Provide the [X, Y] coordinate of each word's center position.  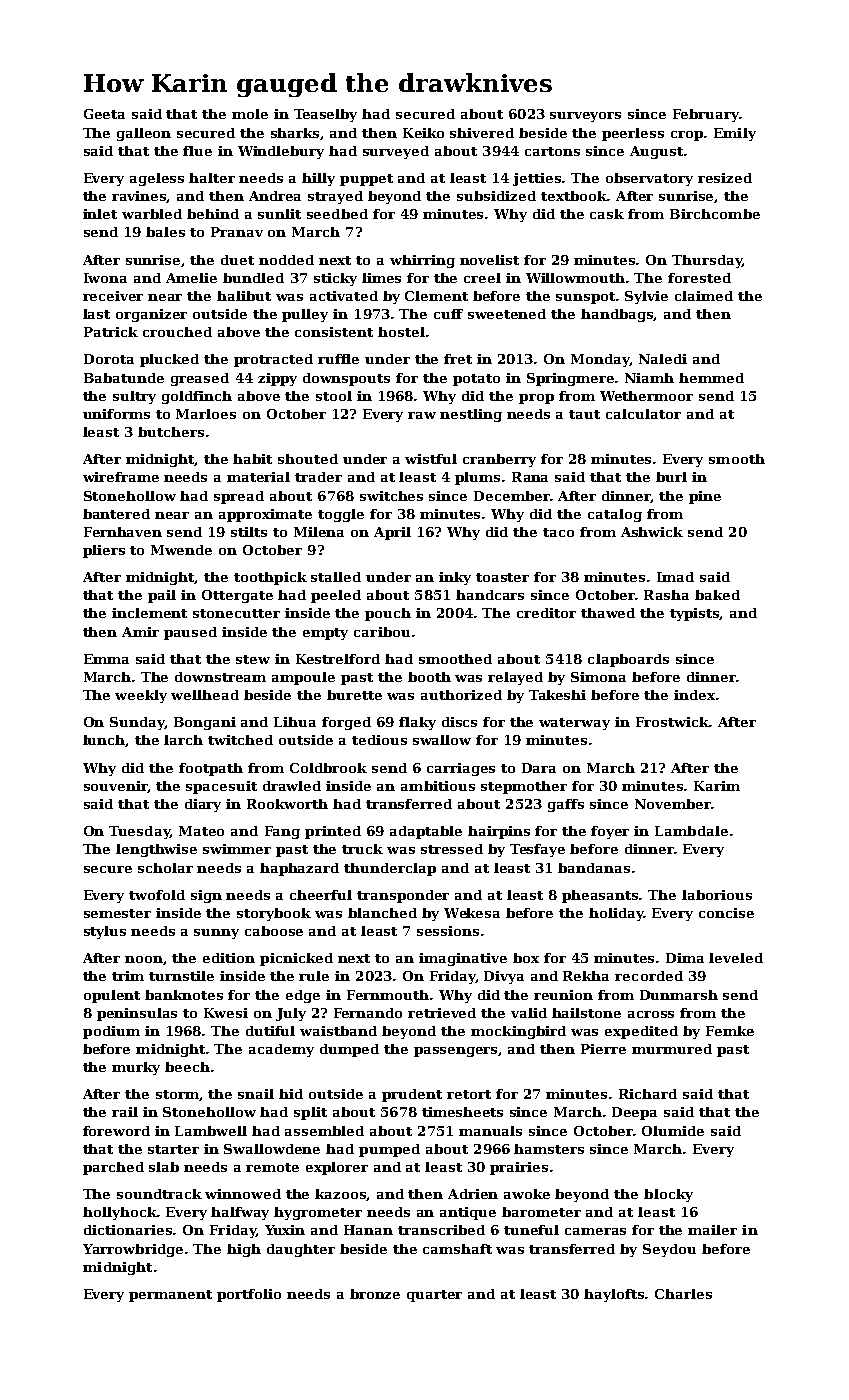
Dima [685, 958]
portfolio [249, 1295]
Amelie [191, 278]
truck [362, 849]
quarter [434, 1296]
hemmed [711, 378]
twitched [240, 740]
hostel [401, 332]
